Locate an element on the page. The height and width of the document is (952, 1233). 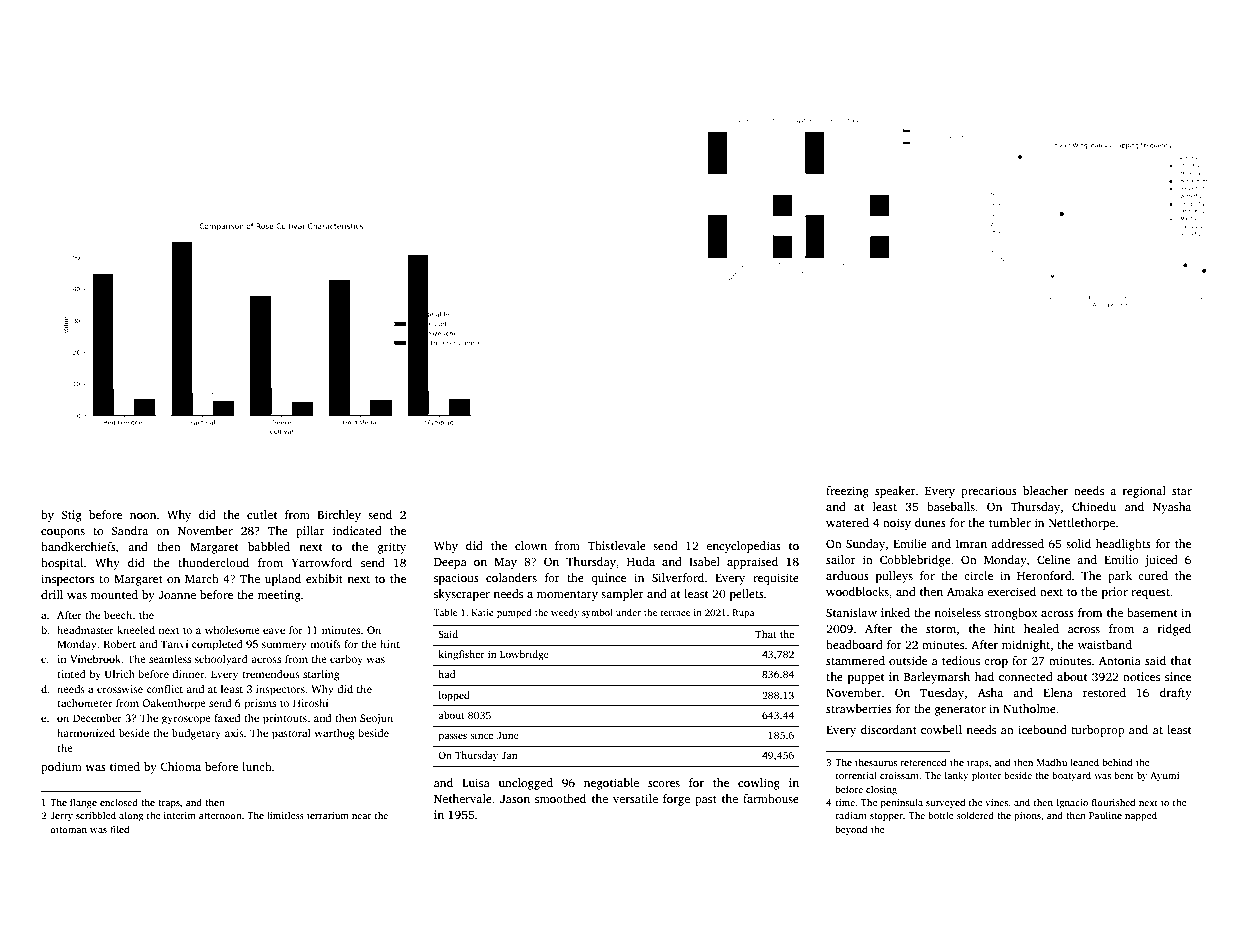
tumbler is located at coordinates (1010, 522).
